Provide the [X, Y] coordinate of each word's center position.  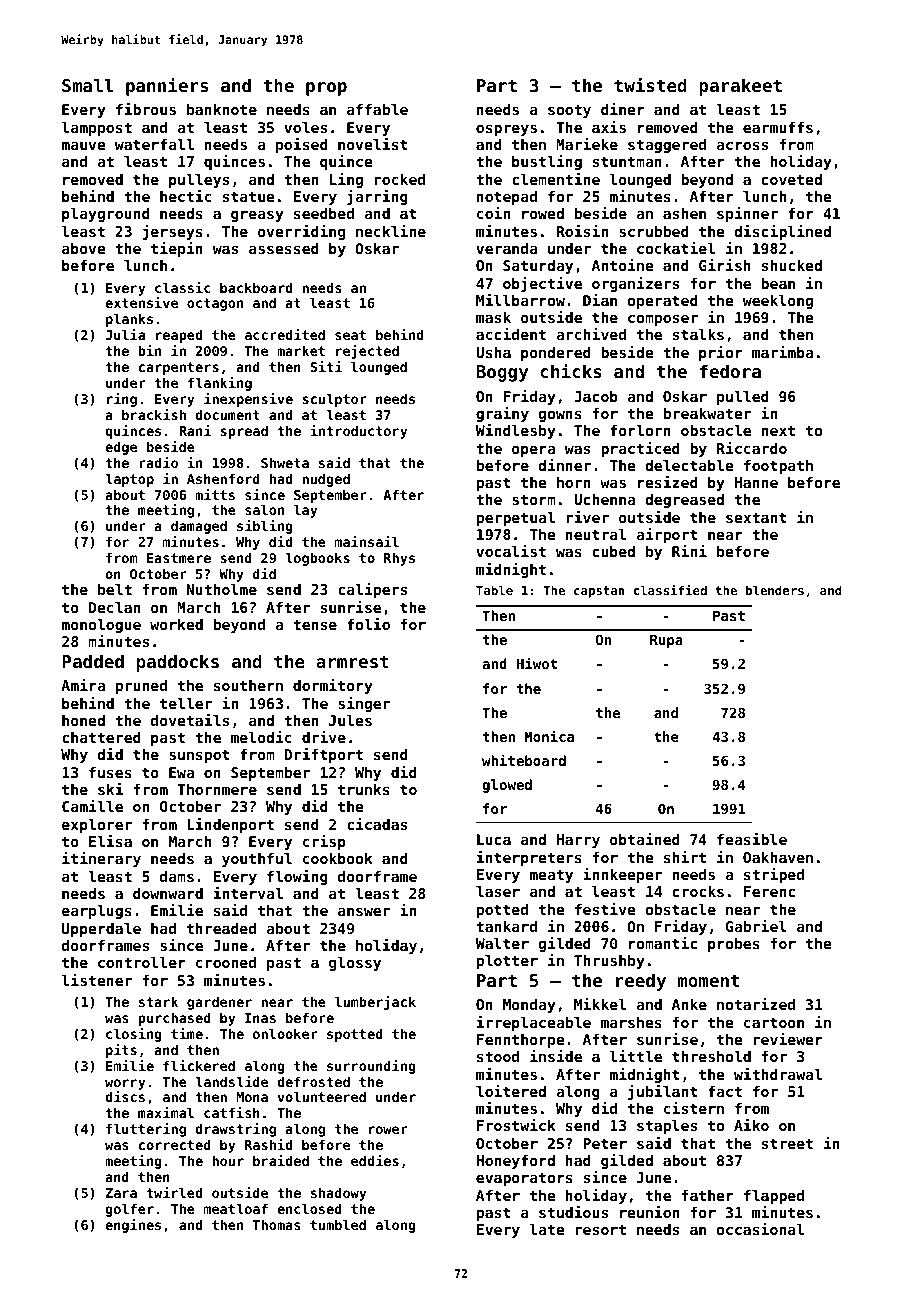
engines [133, 1226]
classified [670, 590]
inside [556, 1056]
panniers [167, 86]
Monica [549, 736]
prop [326, 89]
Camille [92, 806]
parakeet [740, 87]
